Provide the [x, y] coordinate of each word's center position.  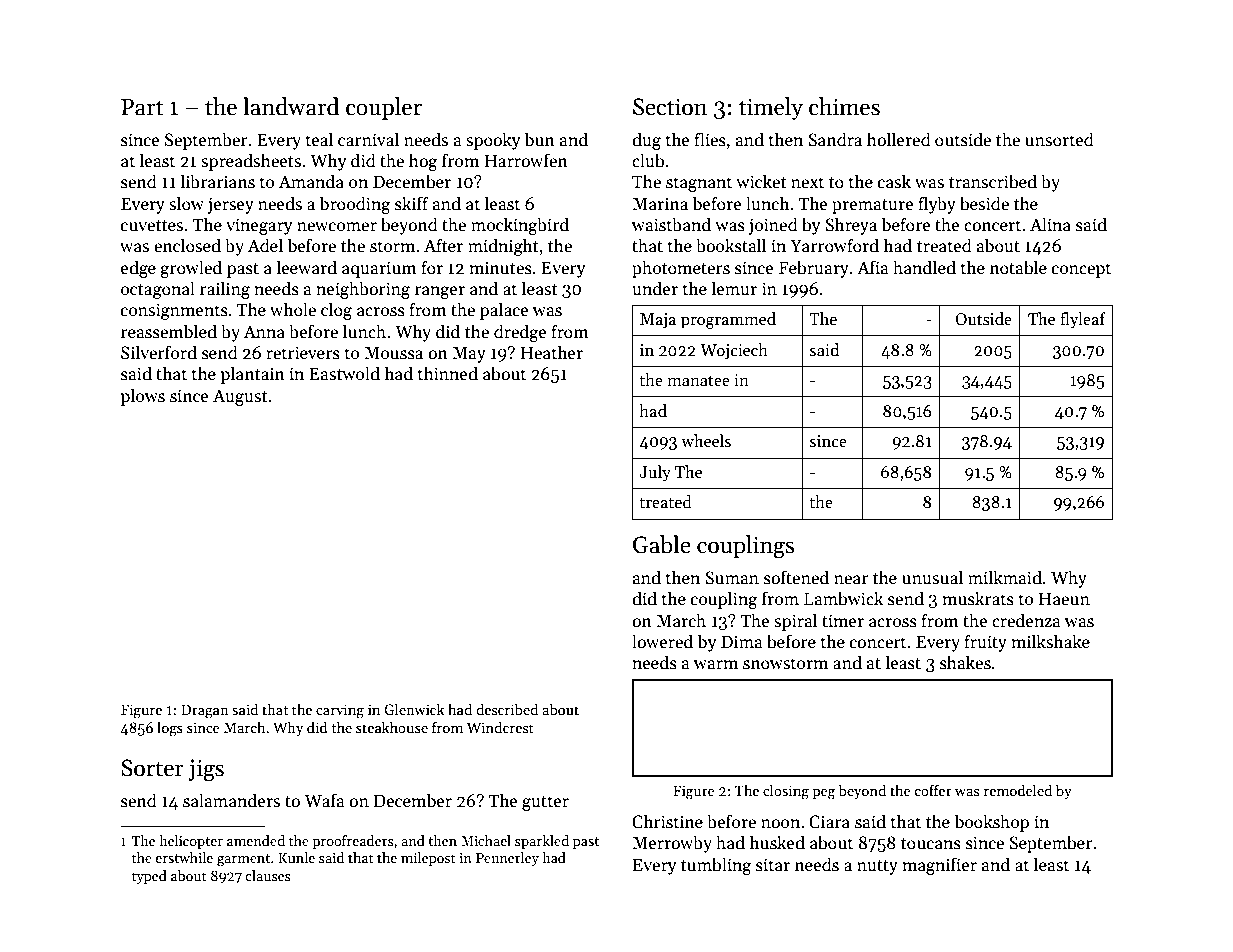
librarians [217, 181]
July [655, 473]
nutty [877, 867]
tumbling [716, 866]
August [240, 397]
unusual [932, 577]
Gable [662, 544]
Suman [732, 578]
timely [771, 108]
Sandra [835, 139]
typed [149, 877]
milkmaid [1005, 577]
